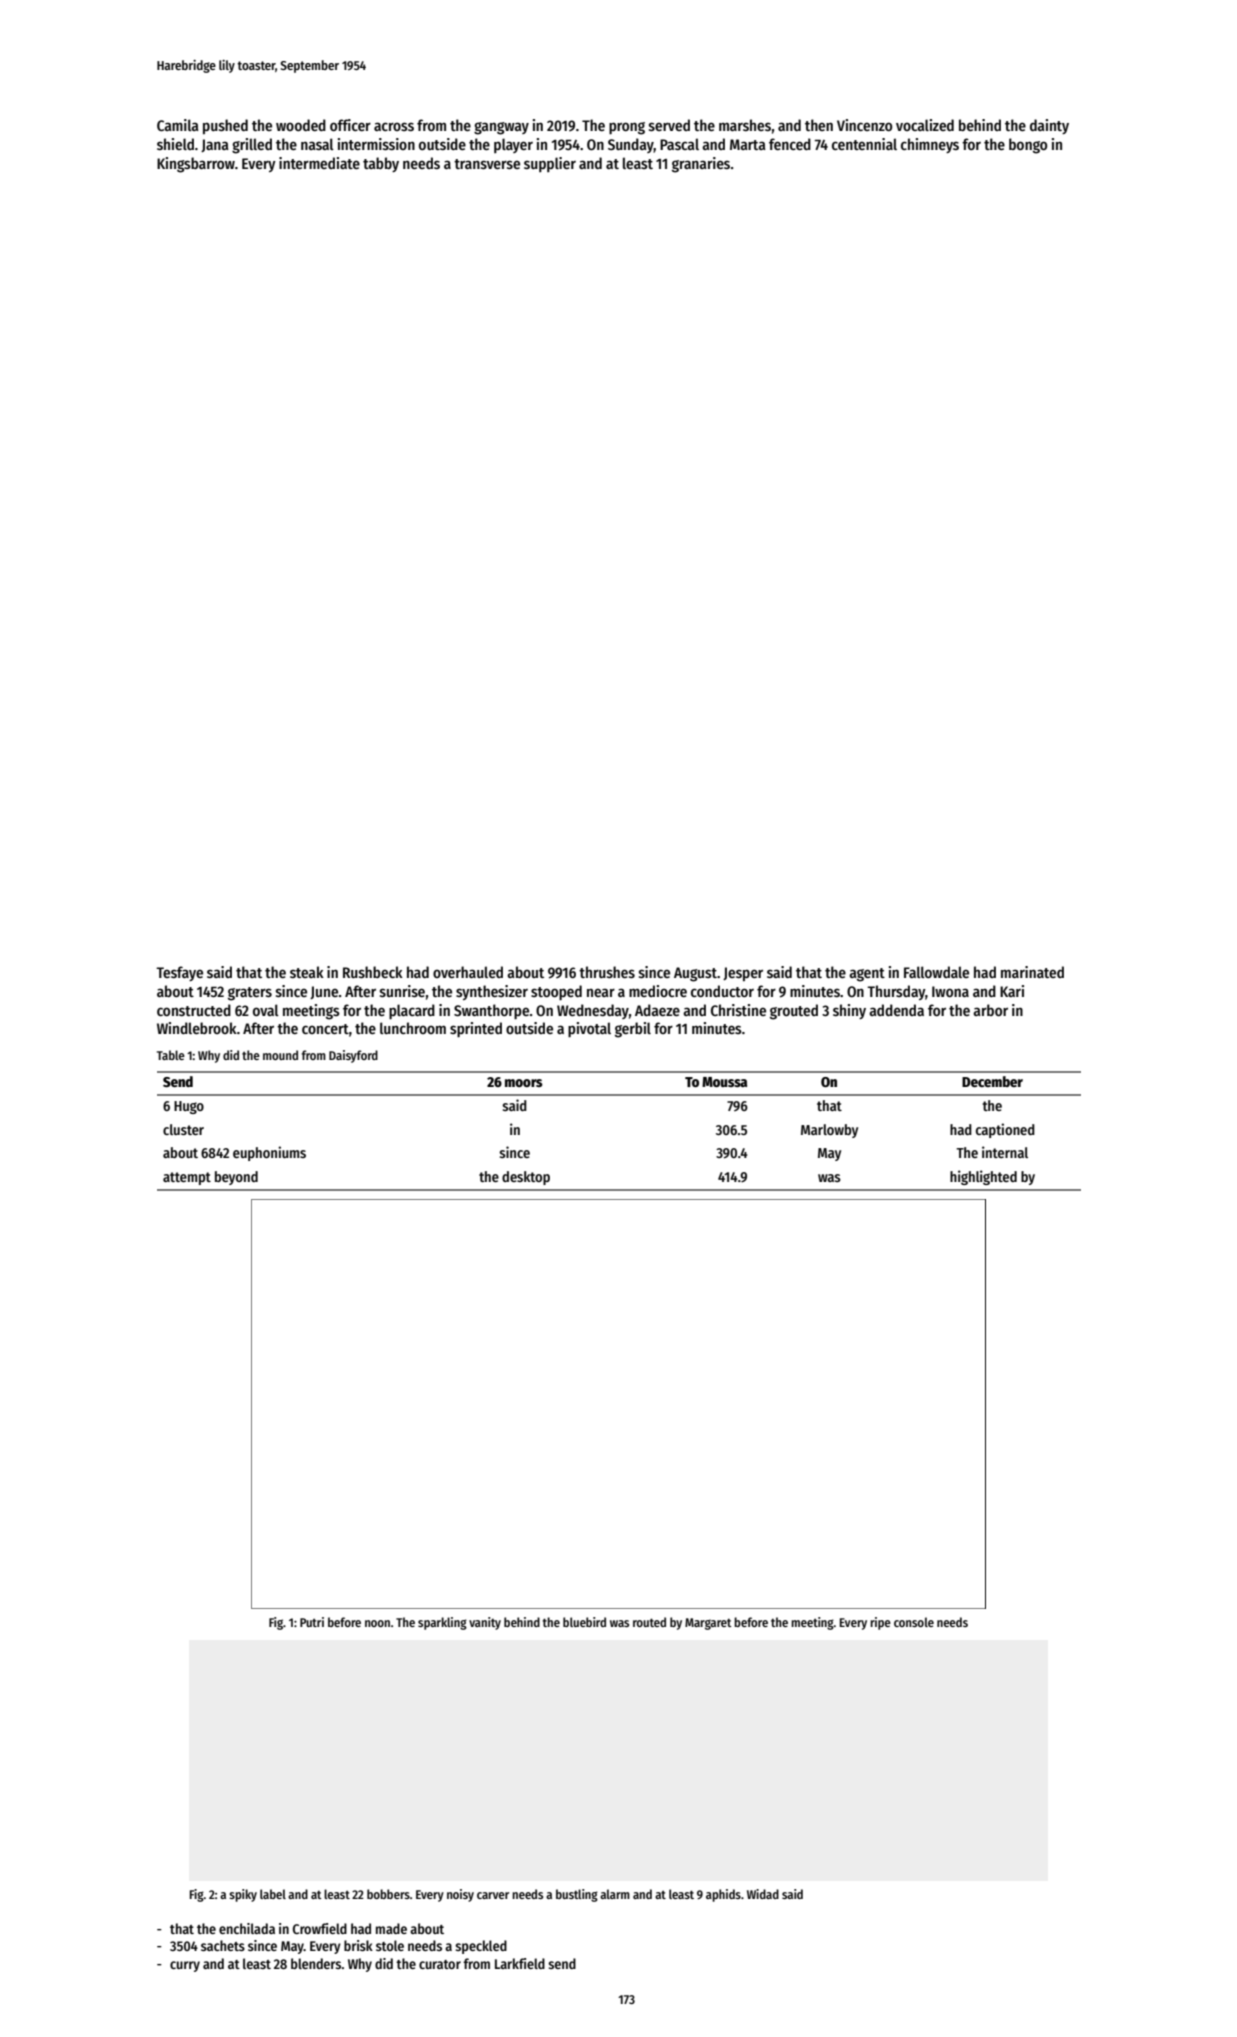 The height and width of the screenshot is (2037, 1237). What do you see at coordinates (179, 973) in the screenshot?
I see `Tesfaye` at bounding box center [179, 973].
